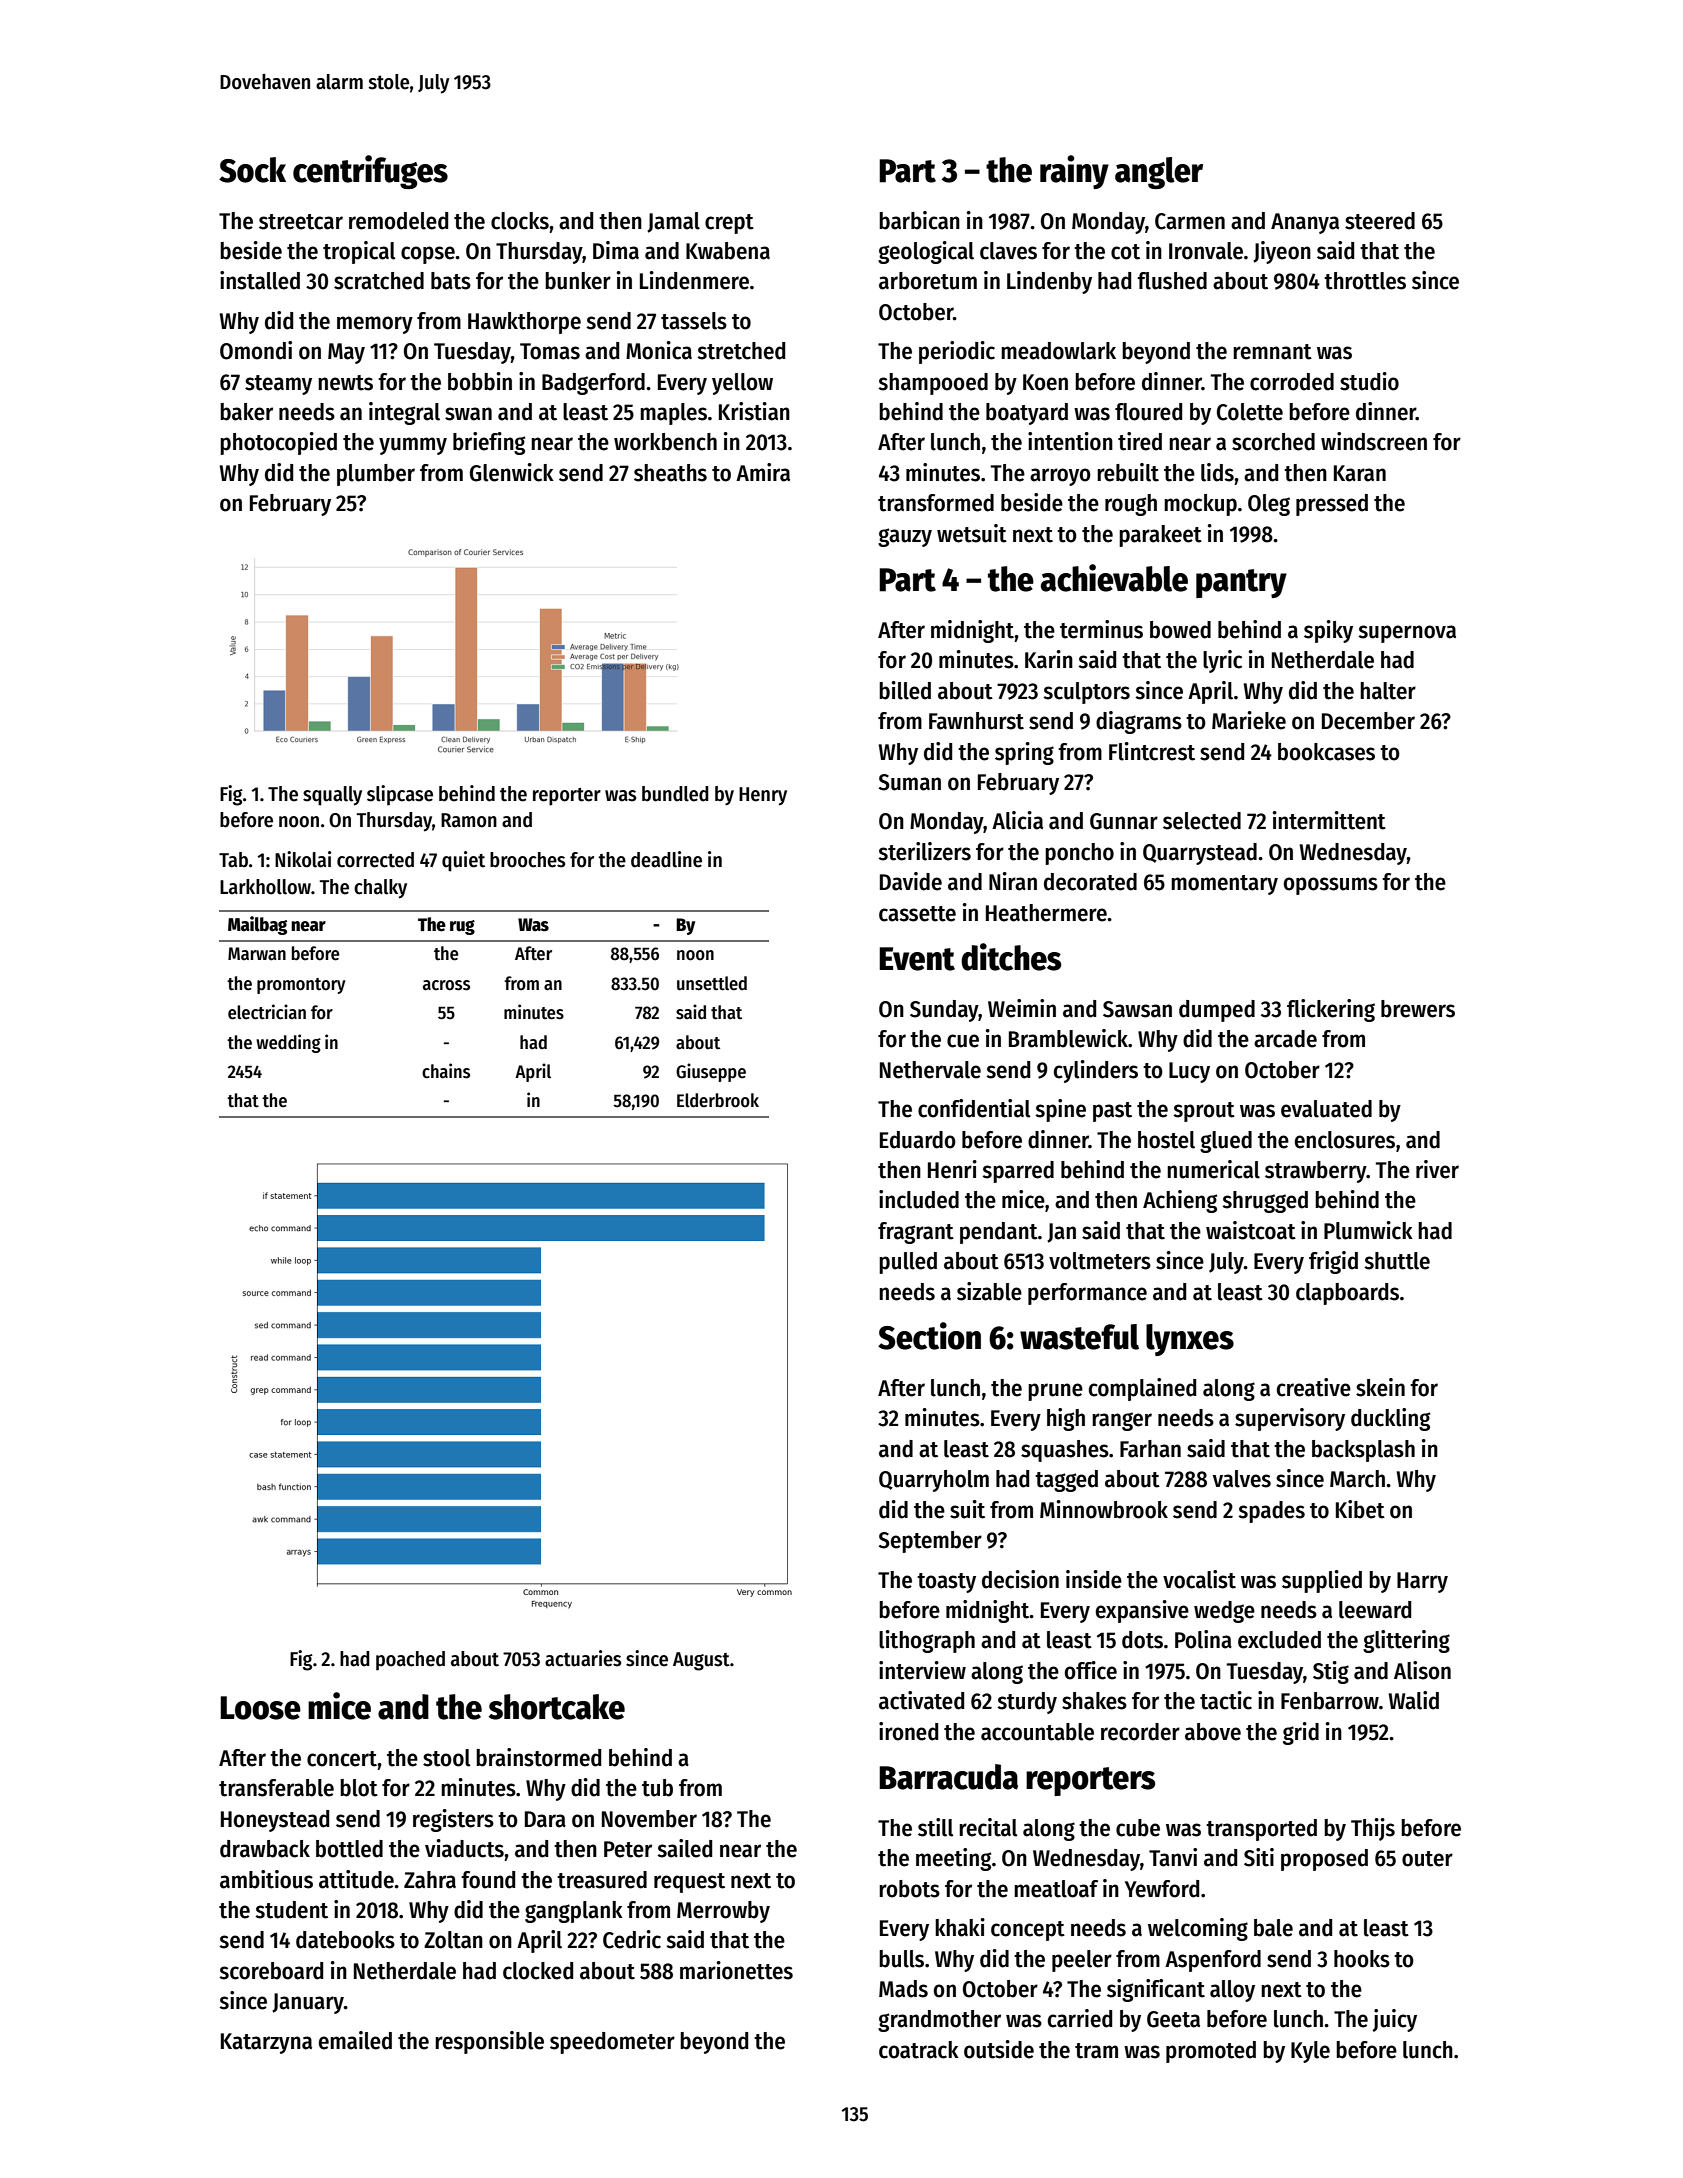  Describe the element at coordinates (430, 1880) in the screenshot. I see `Zahra` at that location.
